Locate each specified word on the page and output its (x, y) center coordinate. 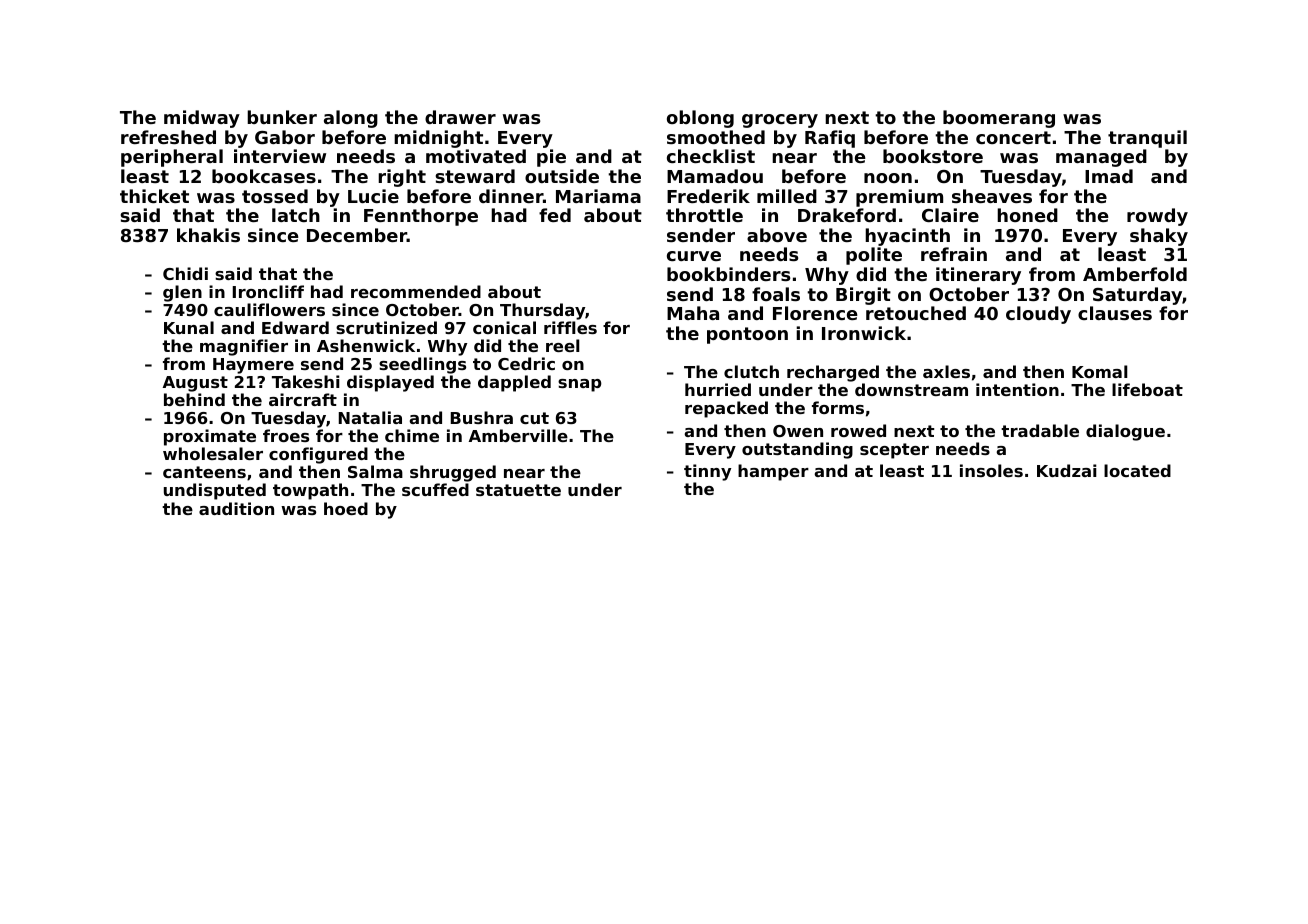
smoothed (716, 137)
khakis (208, 235)
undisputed (215, 491)
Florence (815, 313)
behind (194, 399)
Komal (1100, 371)
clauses (1115, 313)
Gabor (285, 137)
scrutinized (386, 327)
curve (694, 256)
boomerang (999, 119)
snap (580, 385)
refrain (954, 254)
